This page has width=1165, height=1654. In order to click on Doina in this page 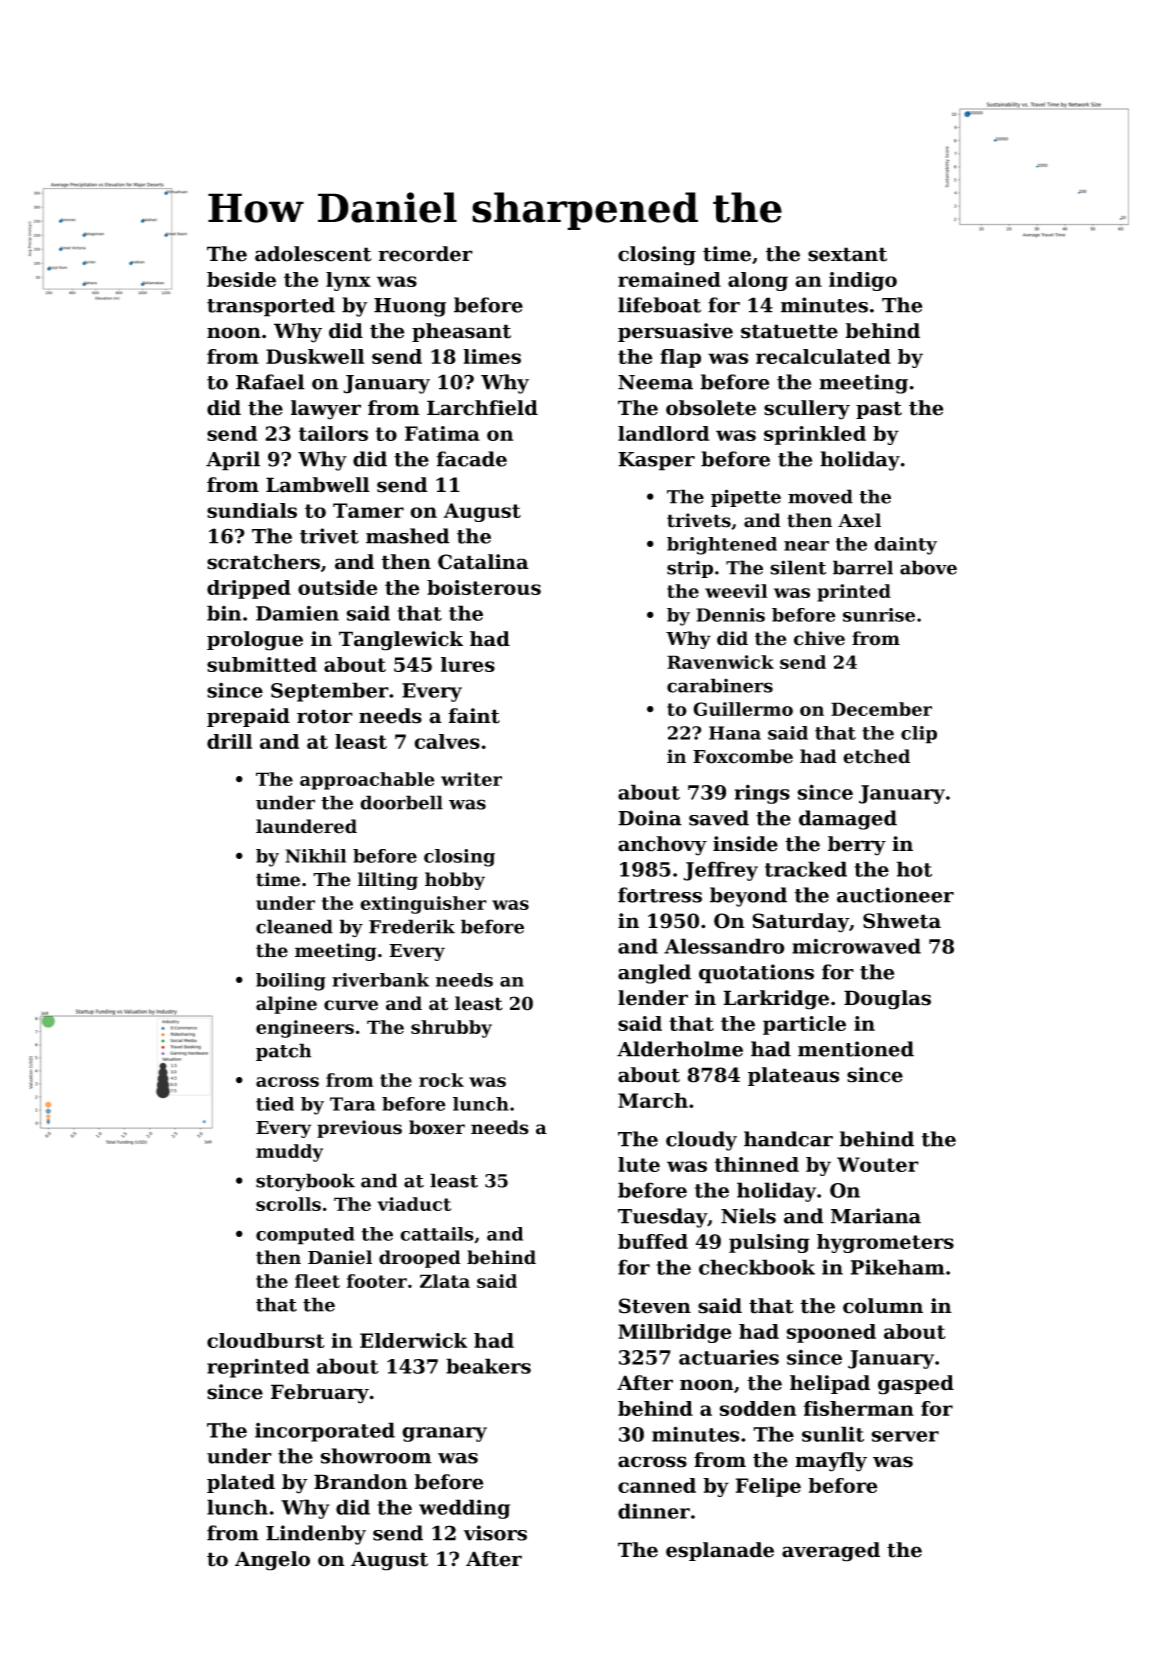, I will do `click(650, 818)`.
